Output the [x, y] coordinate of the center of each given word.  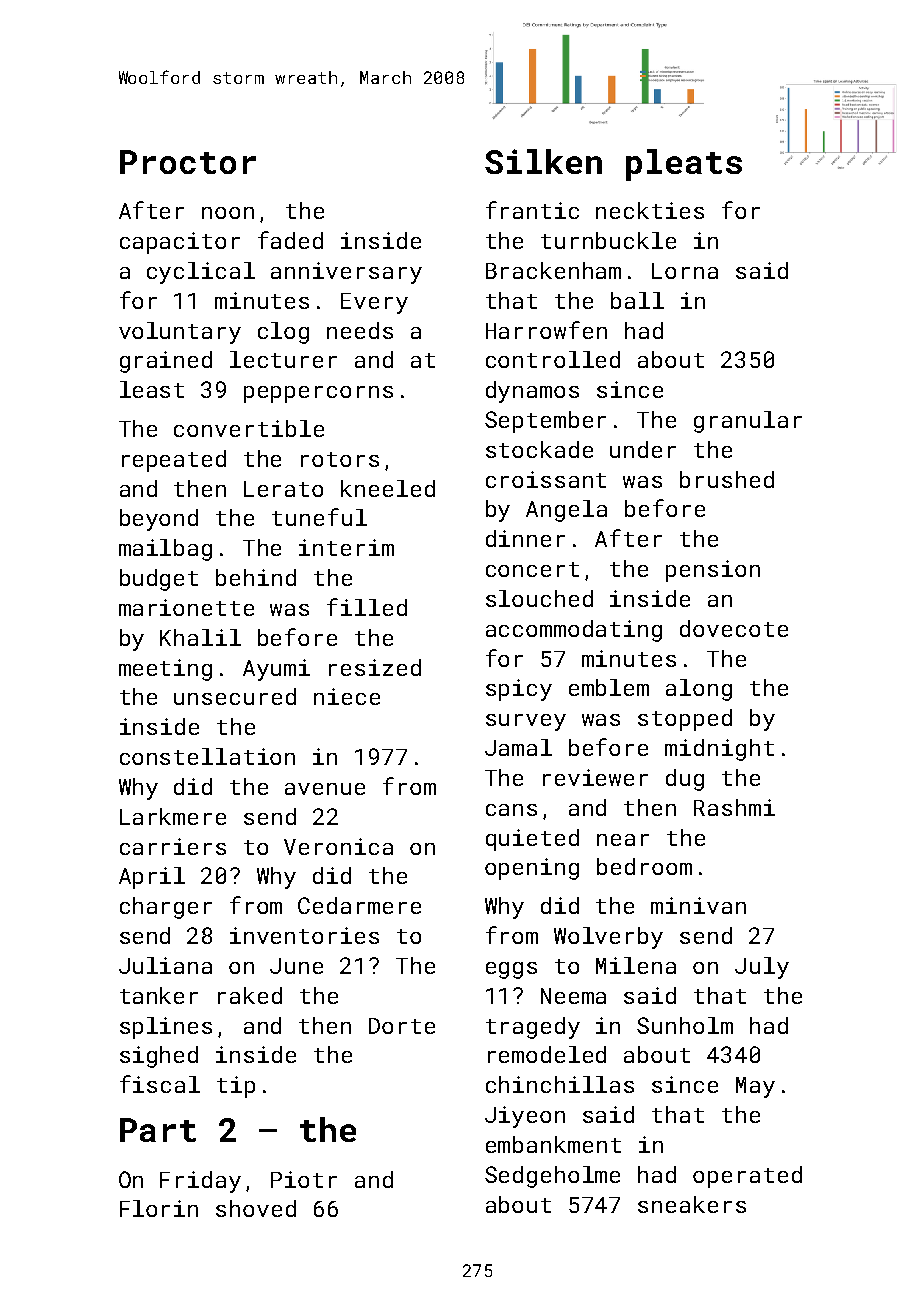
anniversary [346, 273]
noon [228, 213]
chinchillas [560, 1084]
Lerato [283, 489]
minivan [698, 905]
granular [748, 422]
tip [236, 1087]
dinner [525, 538]
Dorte [402, 1026]
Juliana [165, 965]
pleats [684, 165]
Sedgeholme [552, 1177]
